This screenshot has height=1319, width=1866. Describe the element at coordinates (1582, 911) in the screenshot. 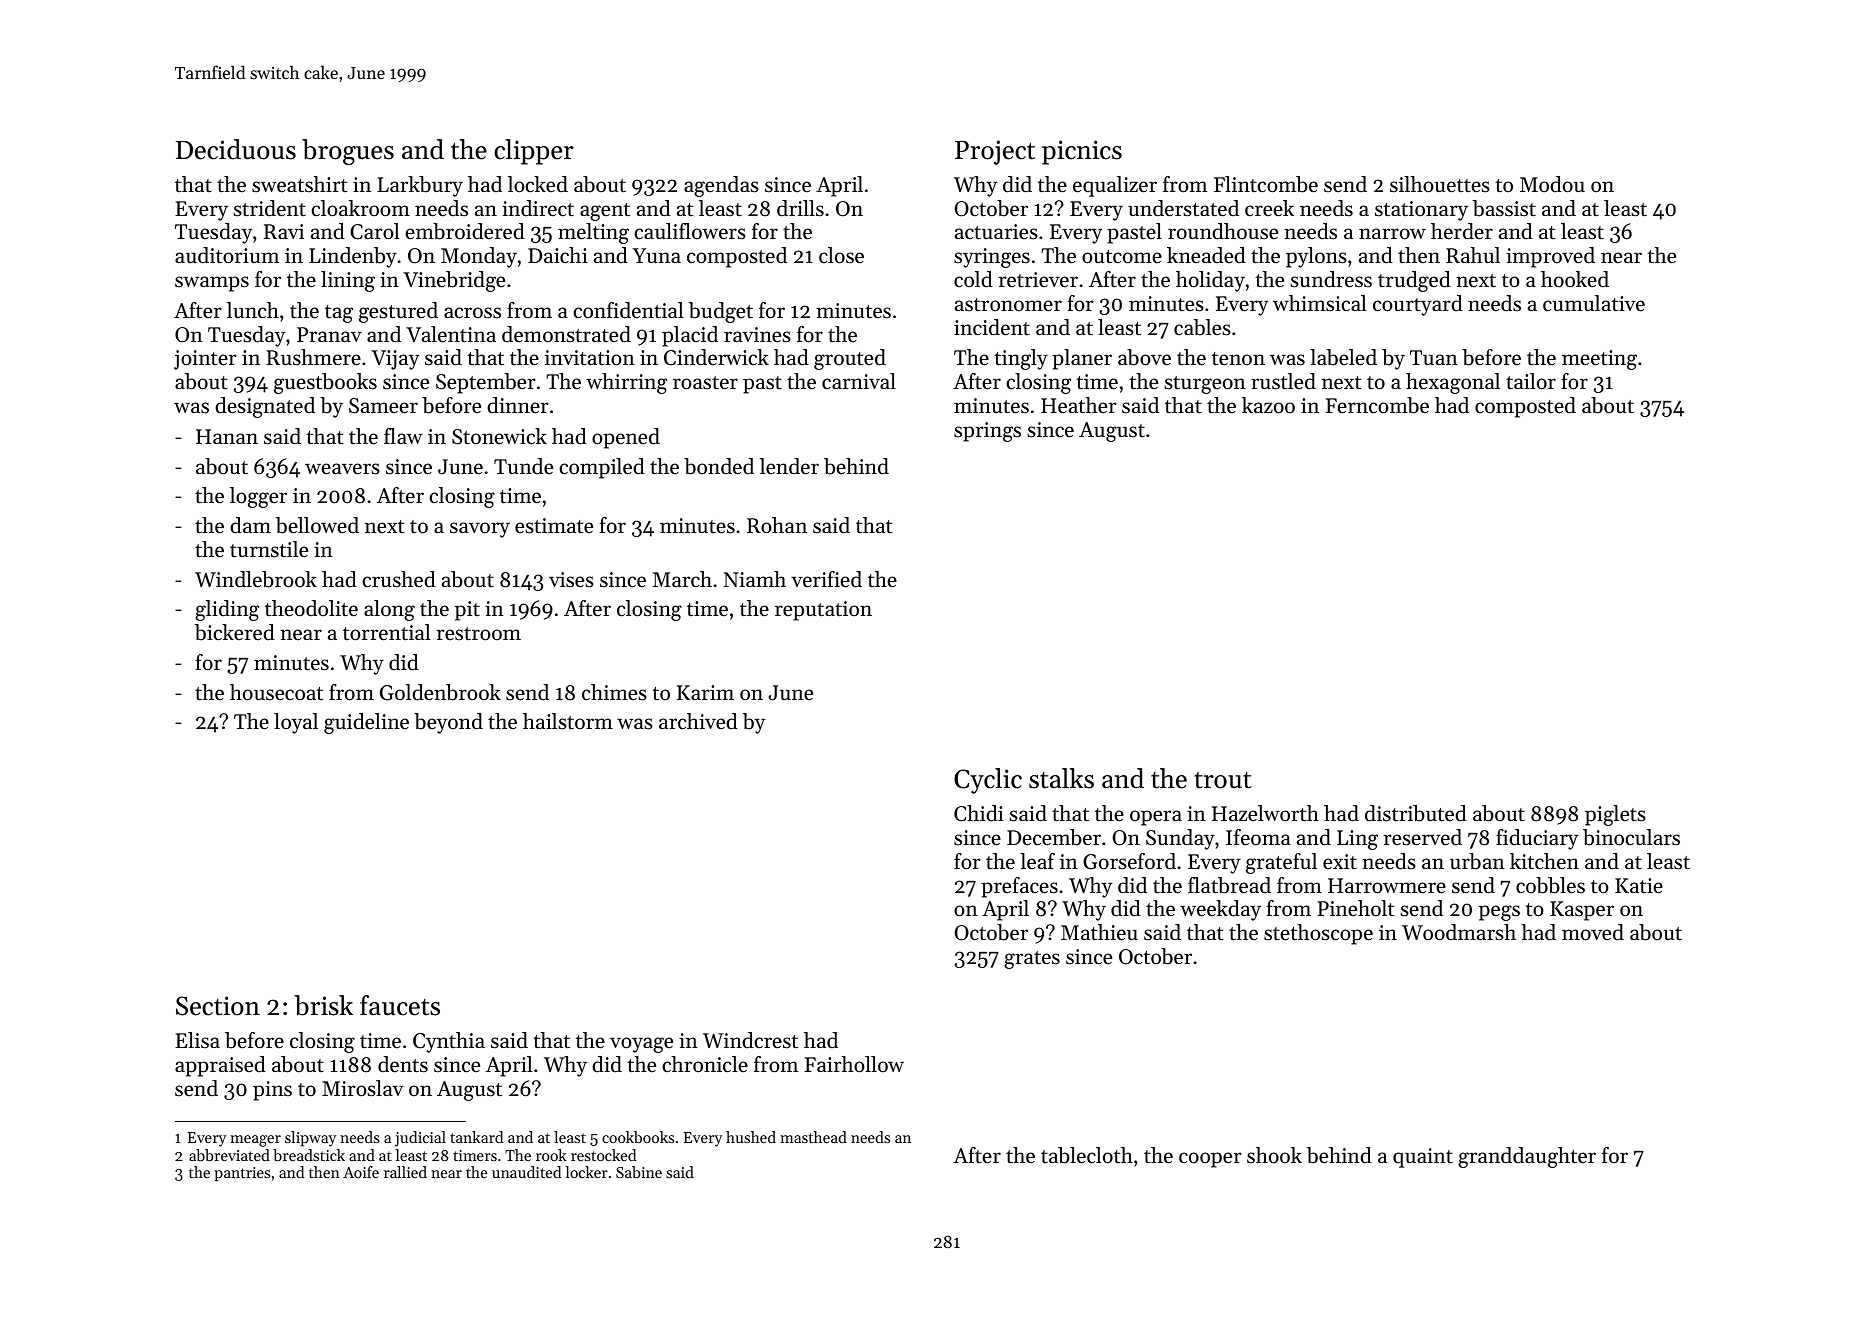

I see `Kasper` at that location.
